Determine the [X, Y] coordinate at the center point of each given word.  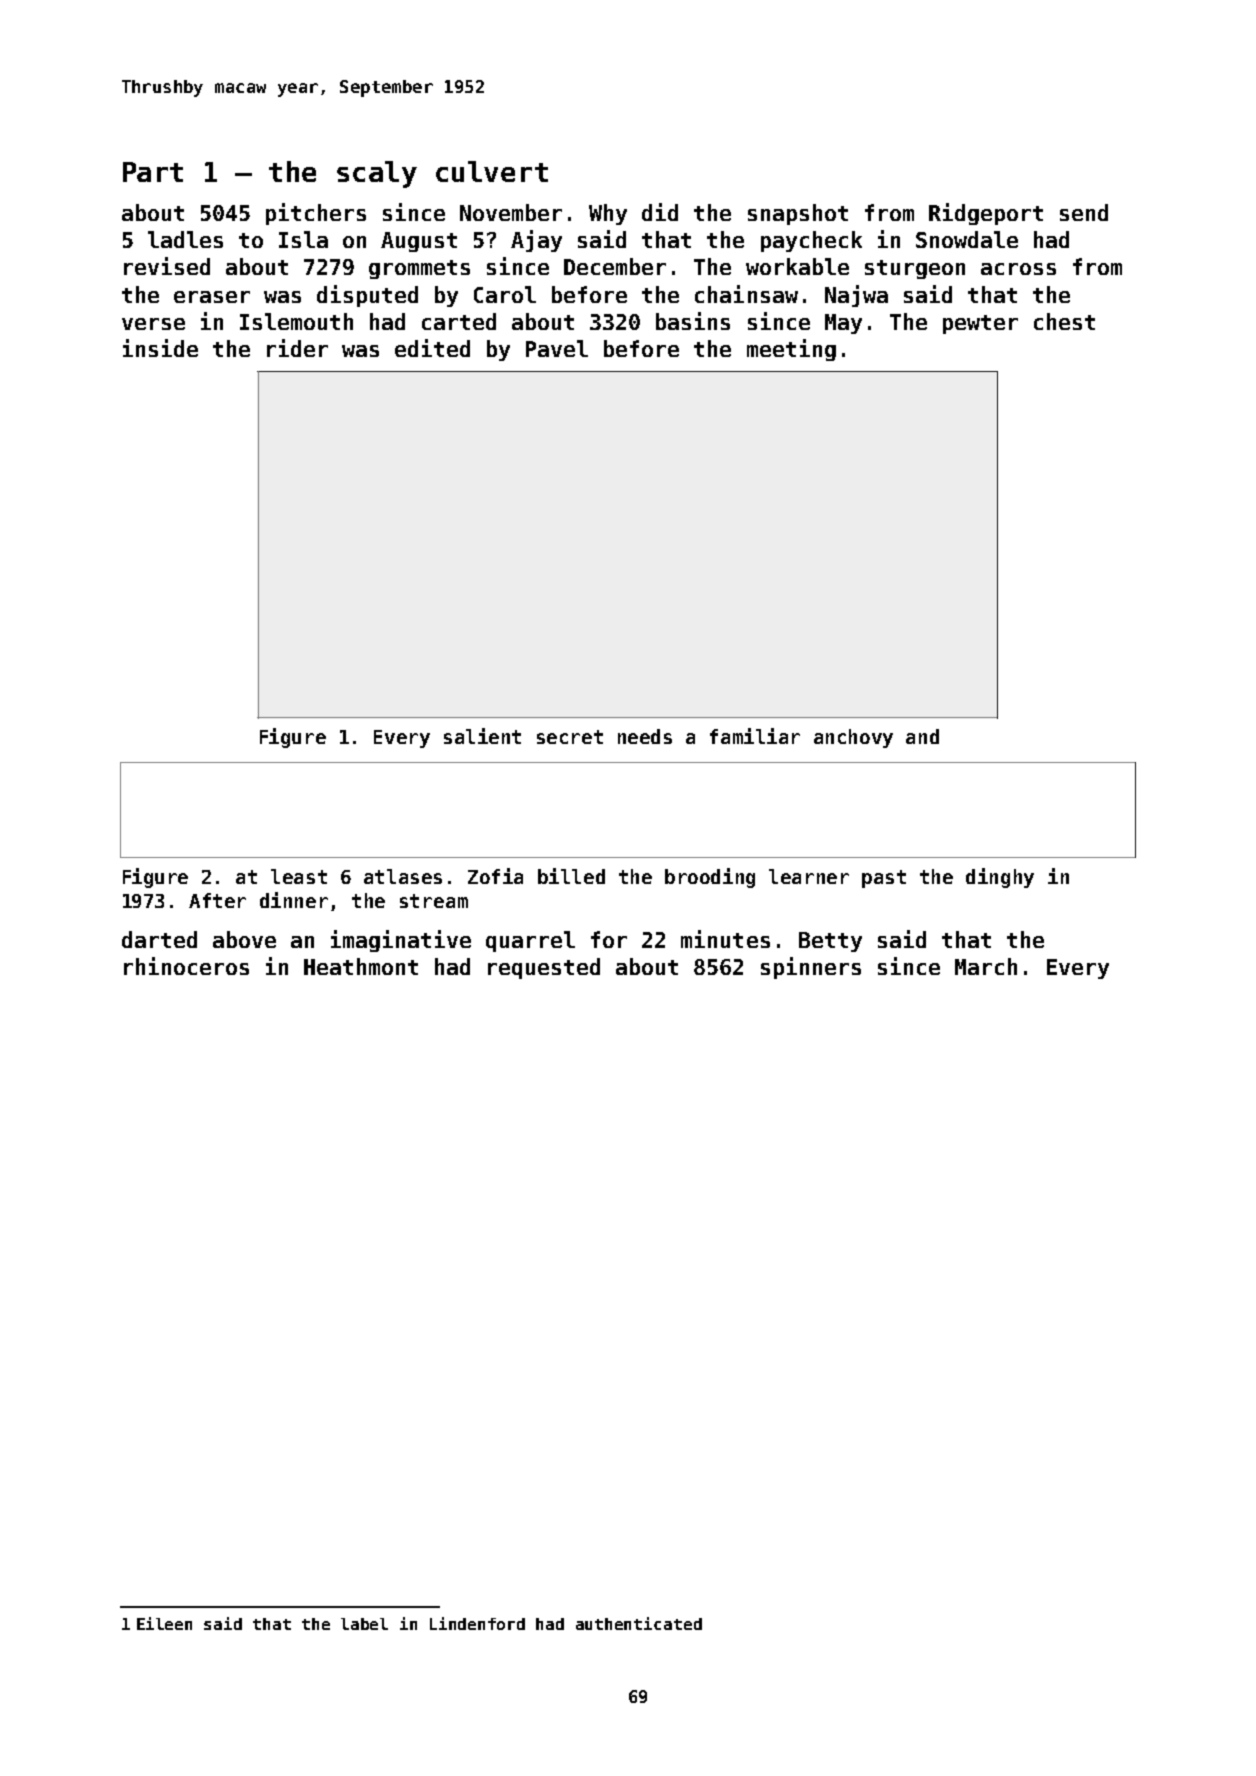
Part [153, 172]
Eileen [164, 1623]
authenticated [639, 1623]
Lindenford [477, 1623]
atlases [403, 876]
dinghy [1000, 878]
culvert [492, 171]
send [1084, 212]
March [986, 966]
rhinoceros [186, 966]
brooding [710, 878]
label [364, 1624]
